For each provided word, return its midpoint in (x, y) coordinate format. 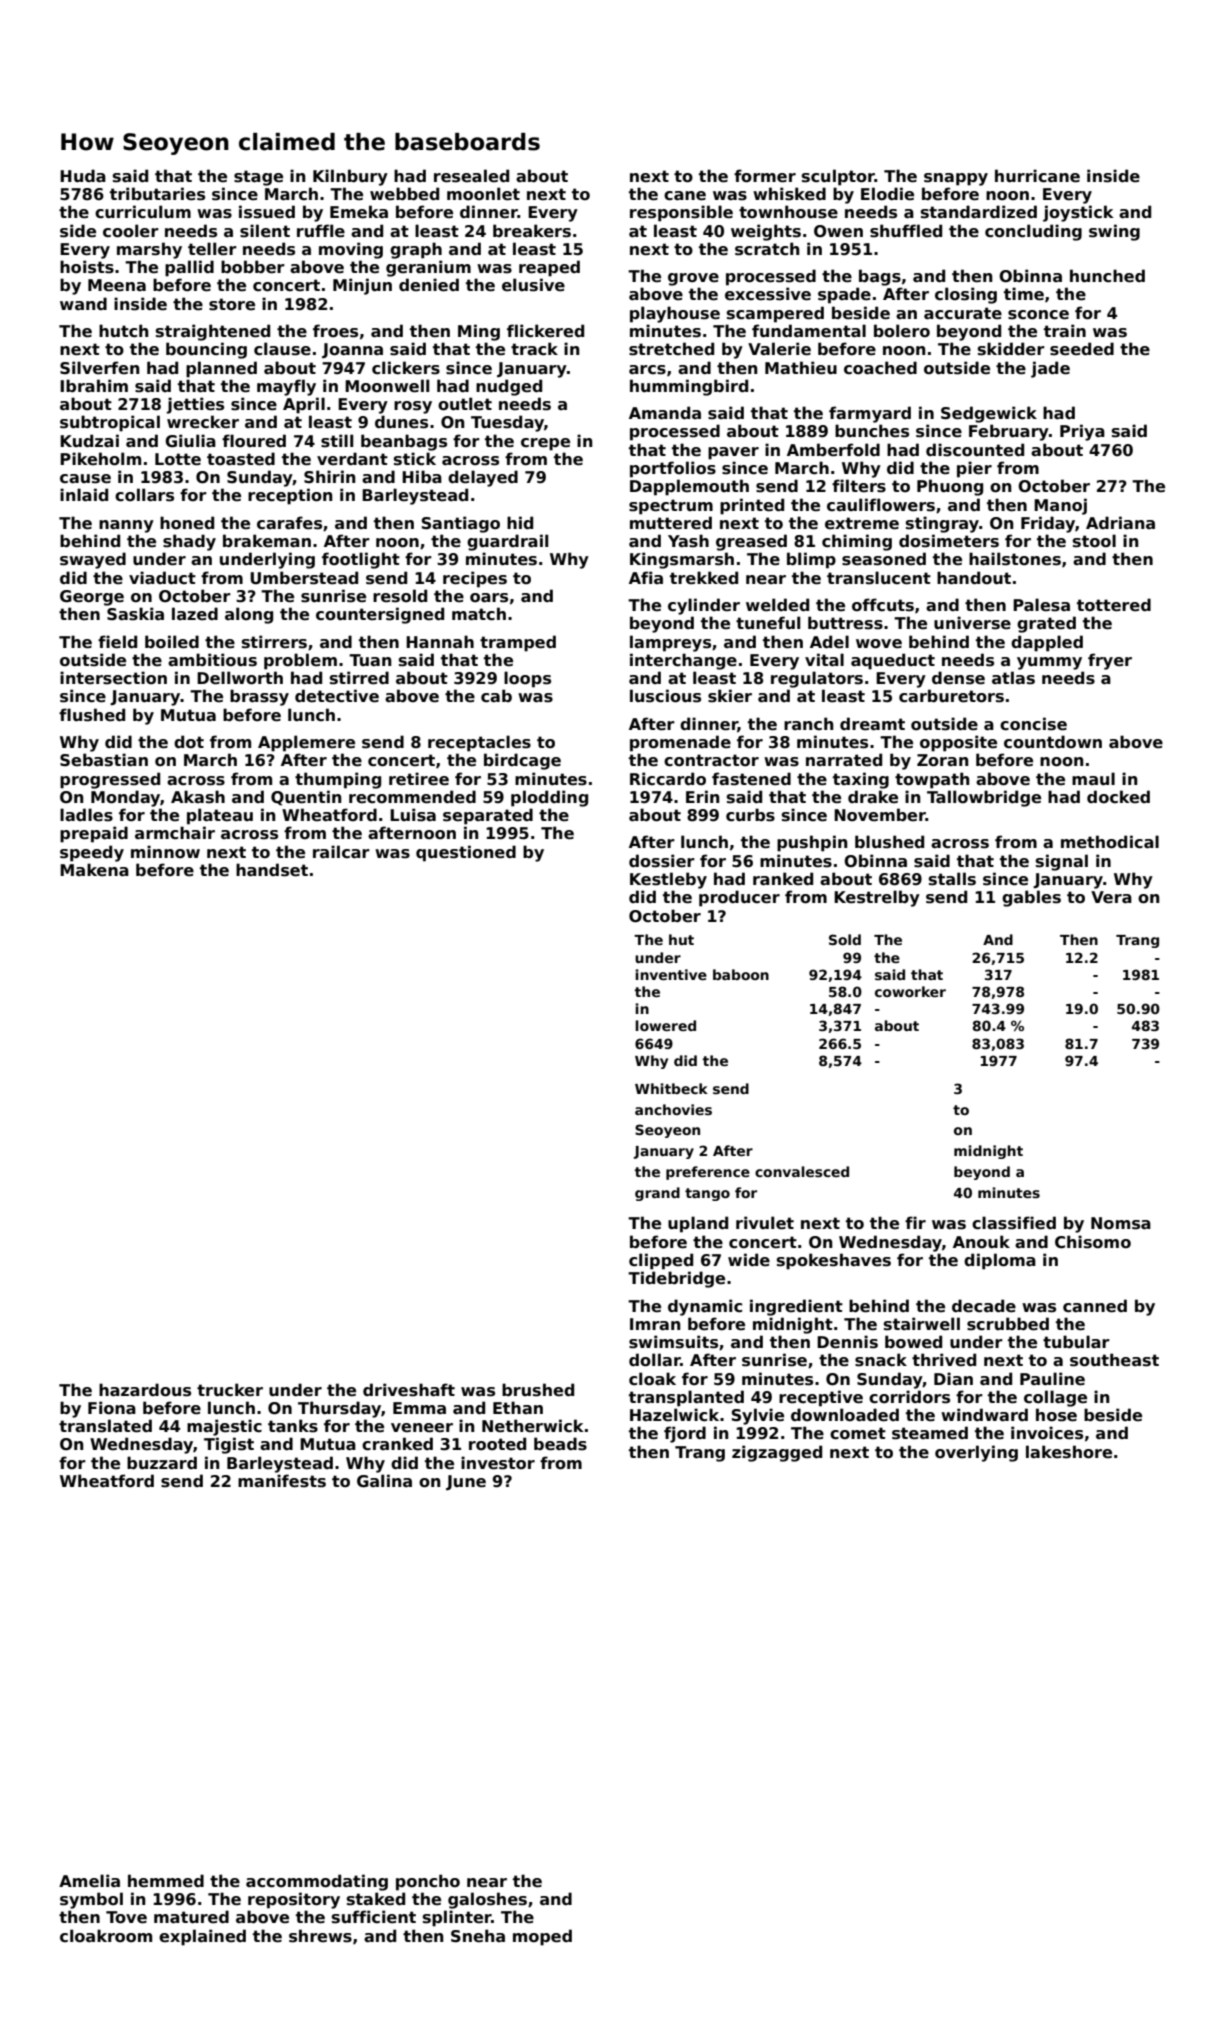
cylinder (704, 606)
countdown (1053, 742)
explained (202, 1937)
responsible (681, 213)
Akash (198, 797)
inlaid (84, 494)
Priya (1082, 432)
